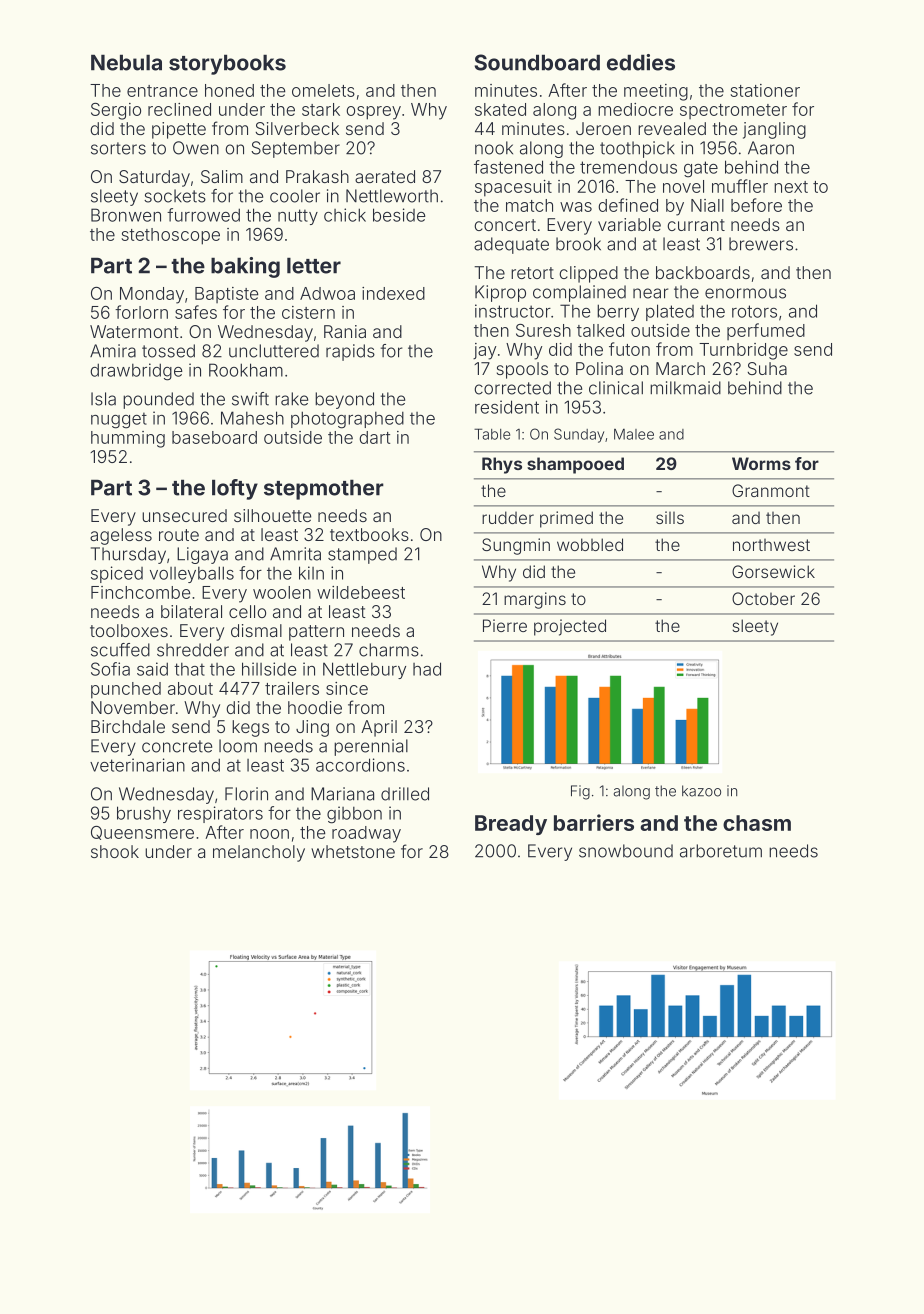 This screenshot has height=1314, width=924. Describe the element at coordinates (629, 224) in the screenshot. I see `variable` at that location.
